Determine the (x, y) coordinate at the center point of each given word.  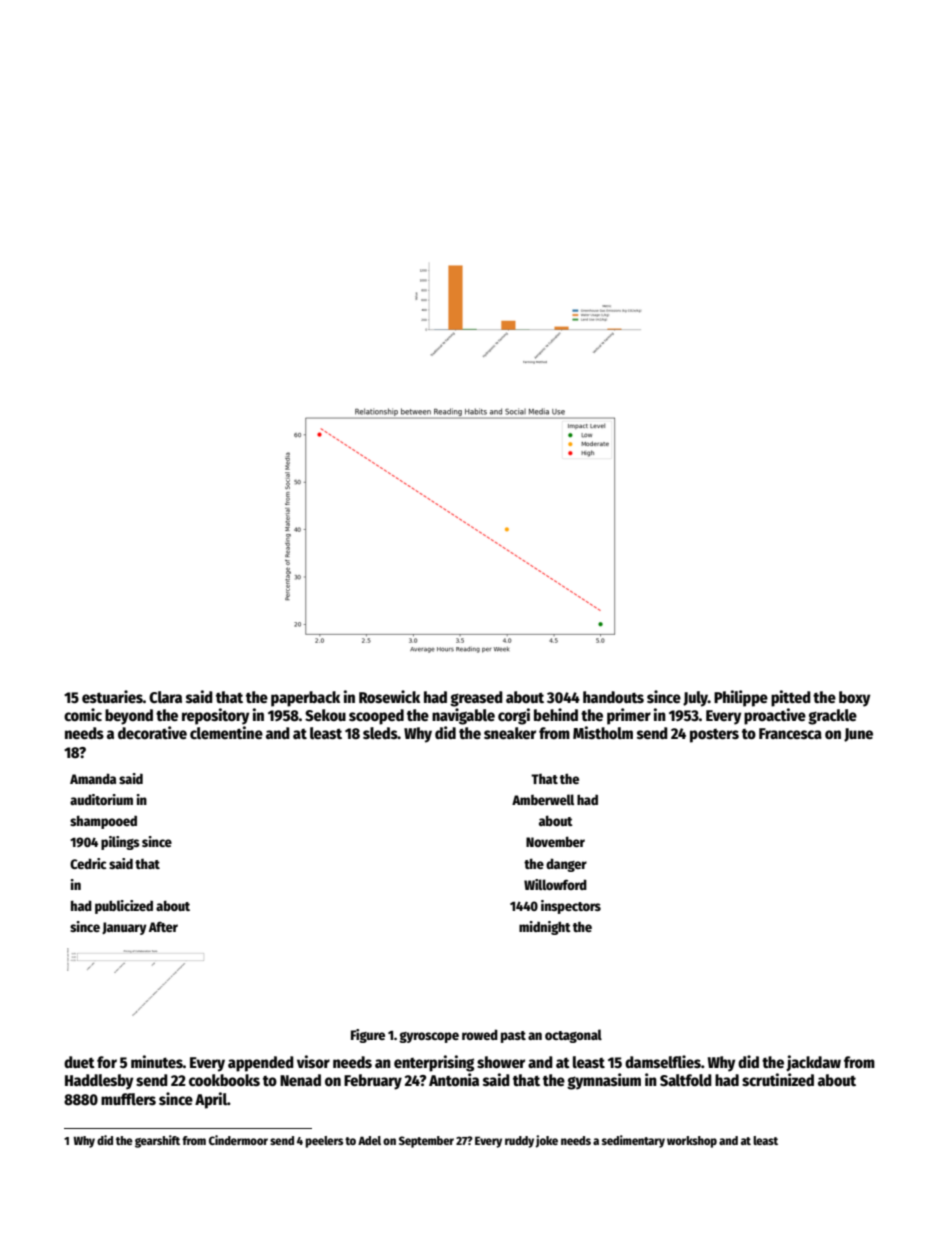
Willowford (555, 884)
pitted (791, 698)
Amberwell (543, 799)
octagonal (573, 1036)
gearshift (157, 1141)
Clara (165, 697)
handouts (613, 697)
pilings (120, 843)
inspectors (571, 907)
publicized (124, 907)
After (163, 926)
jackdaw (813, 1063)
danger (566, 865)
